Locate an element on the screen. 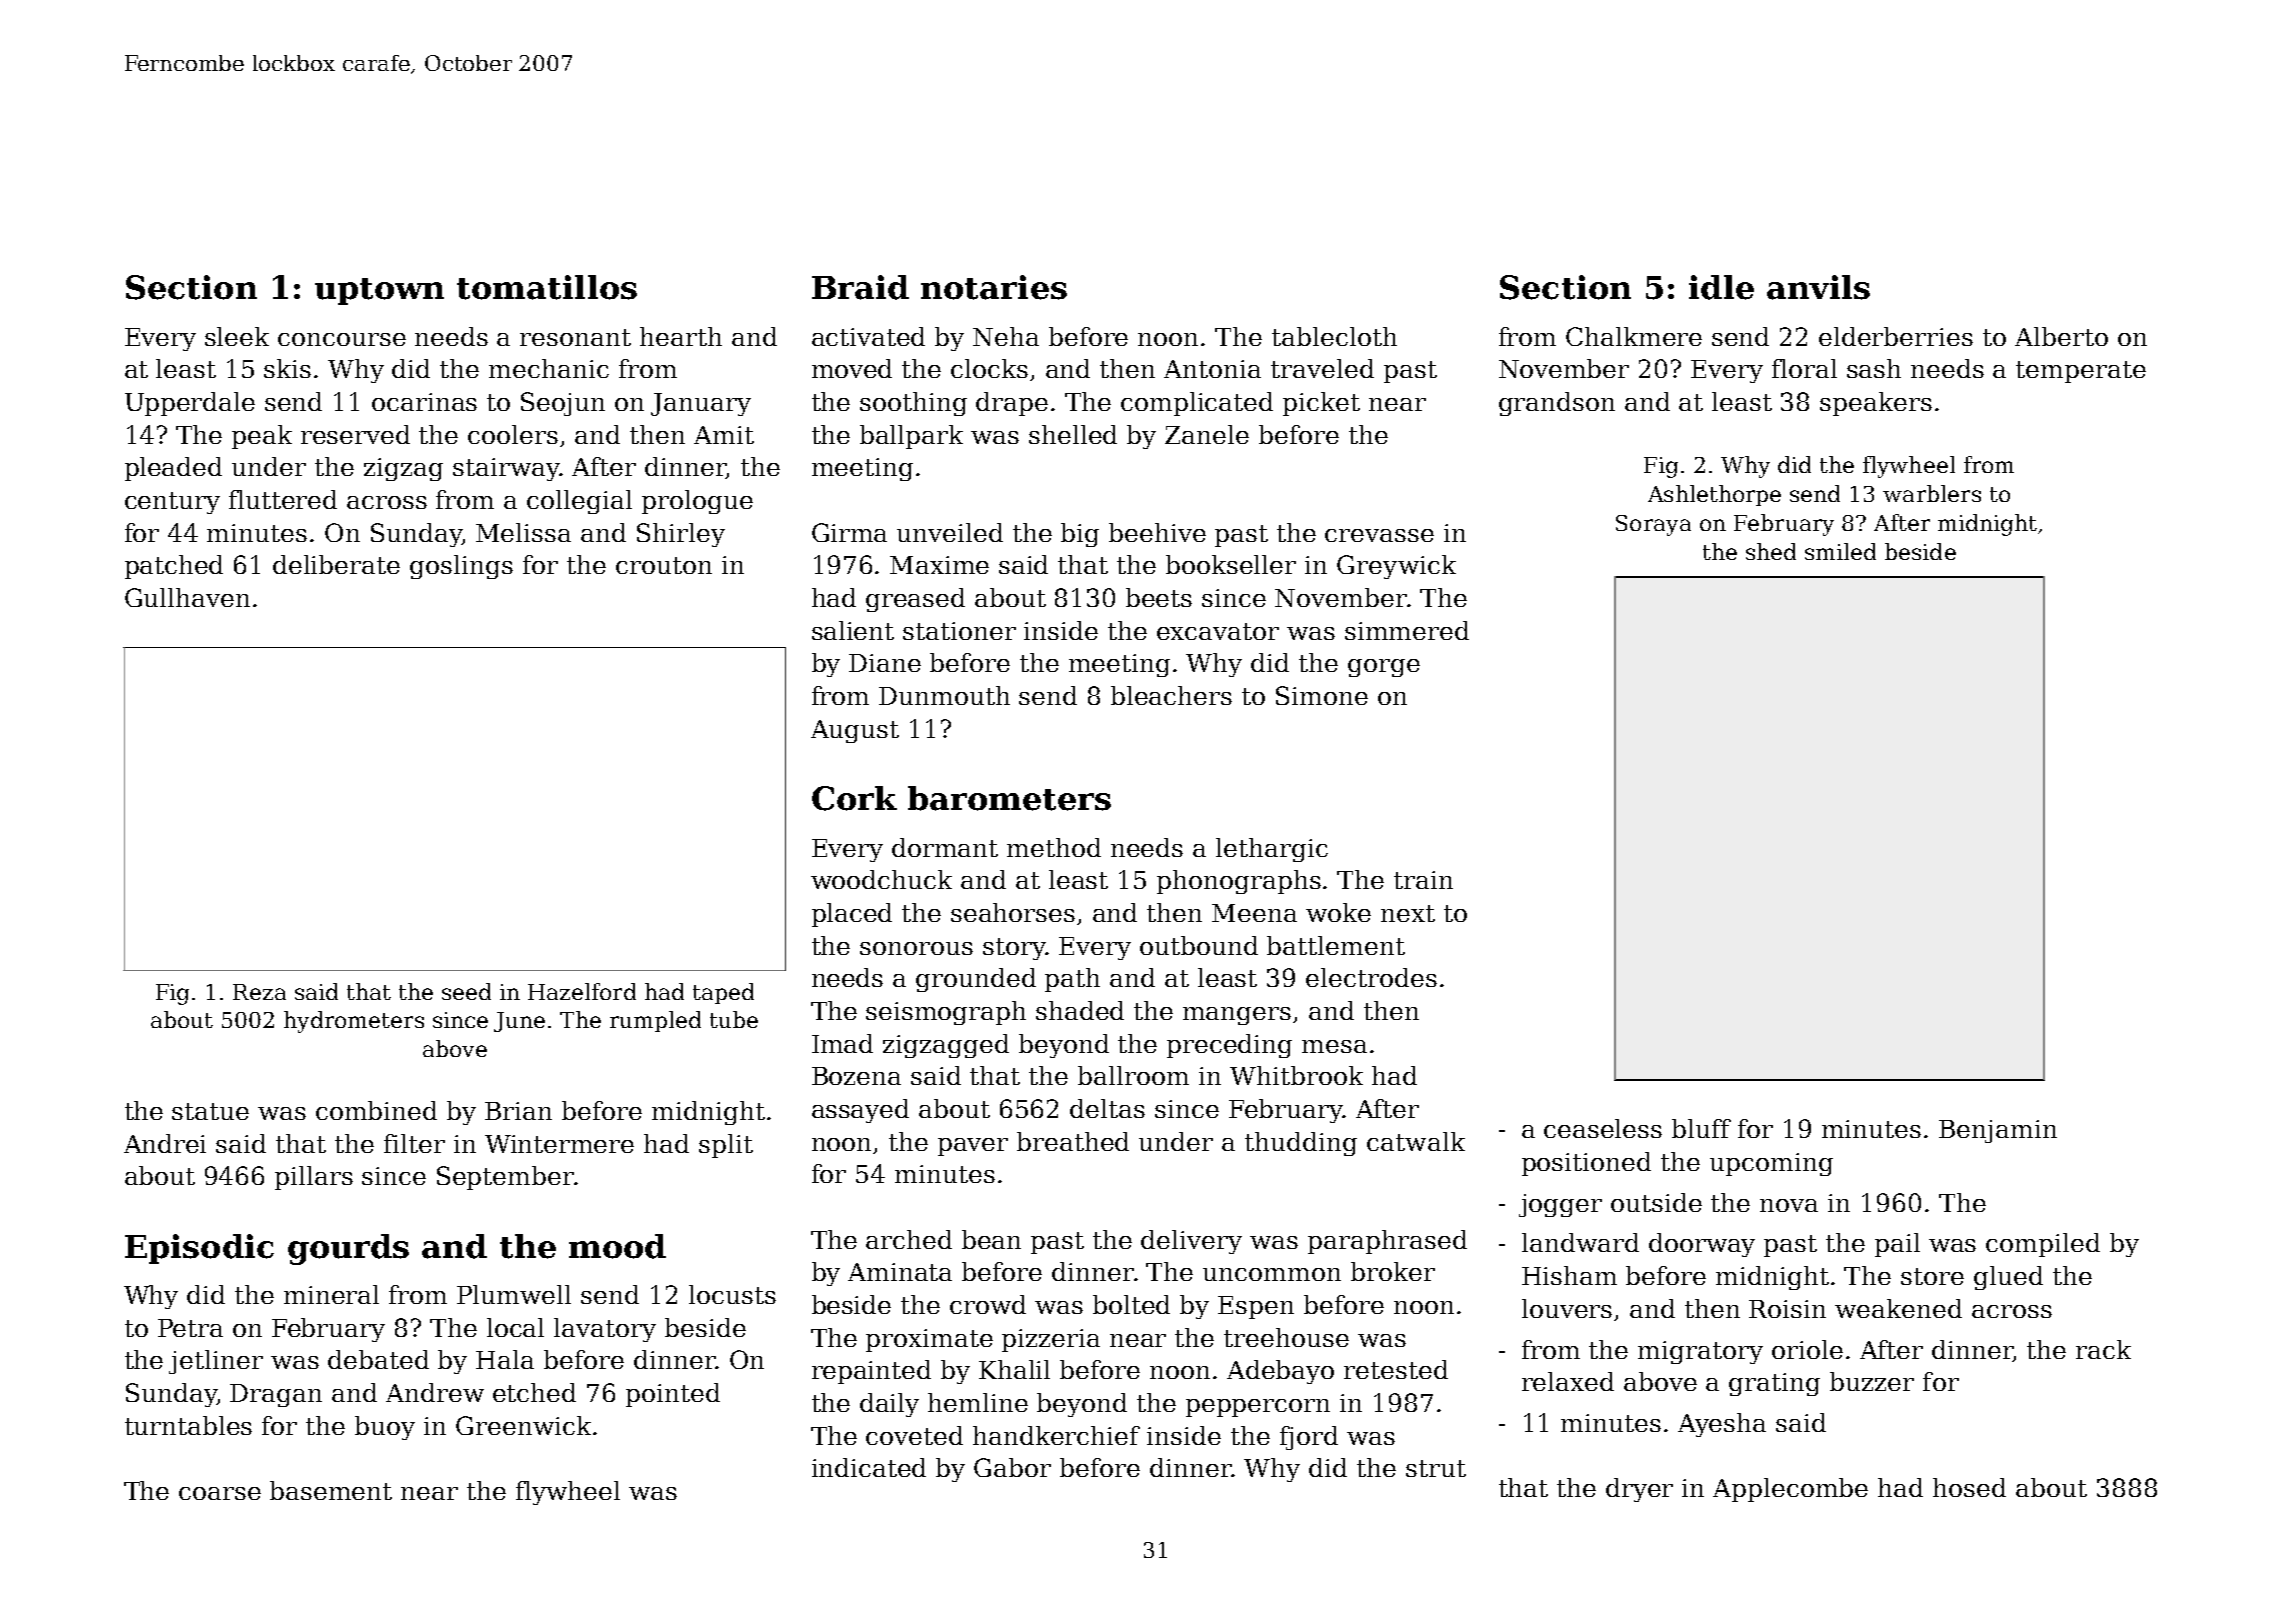  tomatillos is located at coordinates (547, 287).
